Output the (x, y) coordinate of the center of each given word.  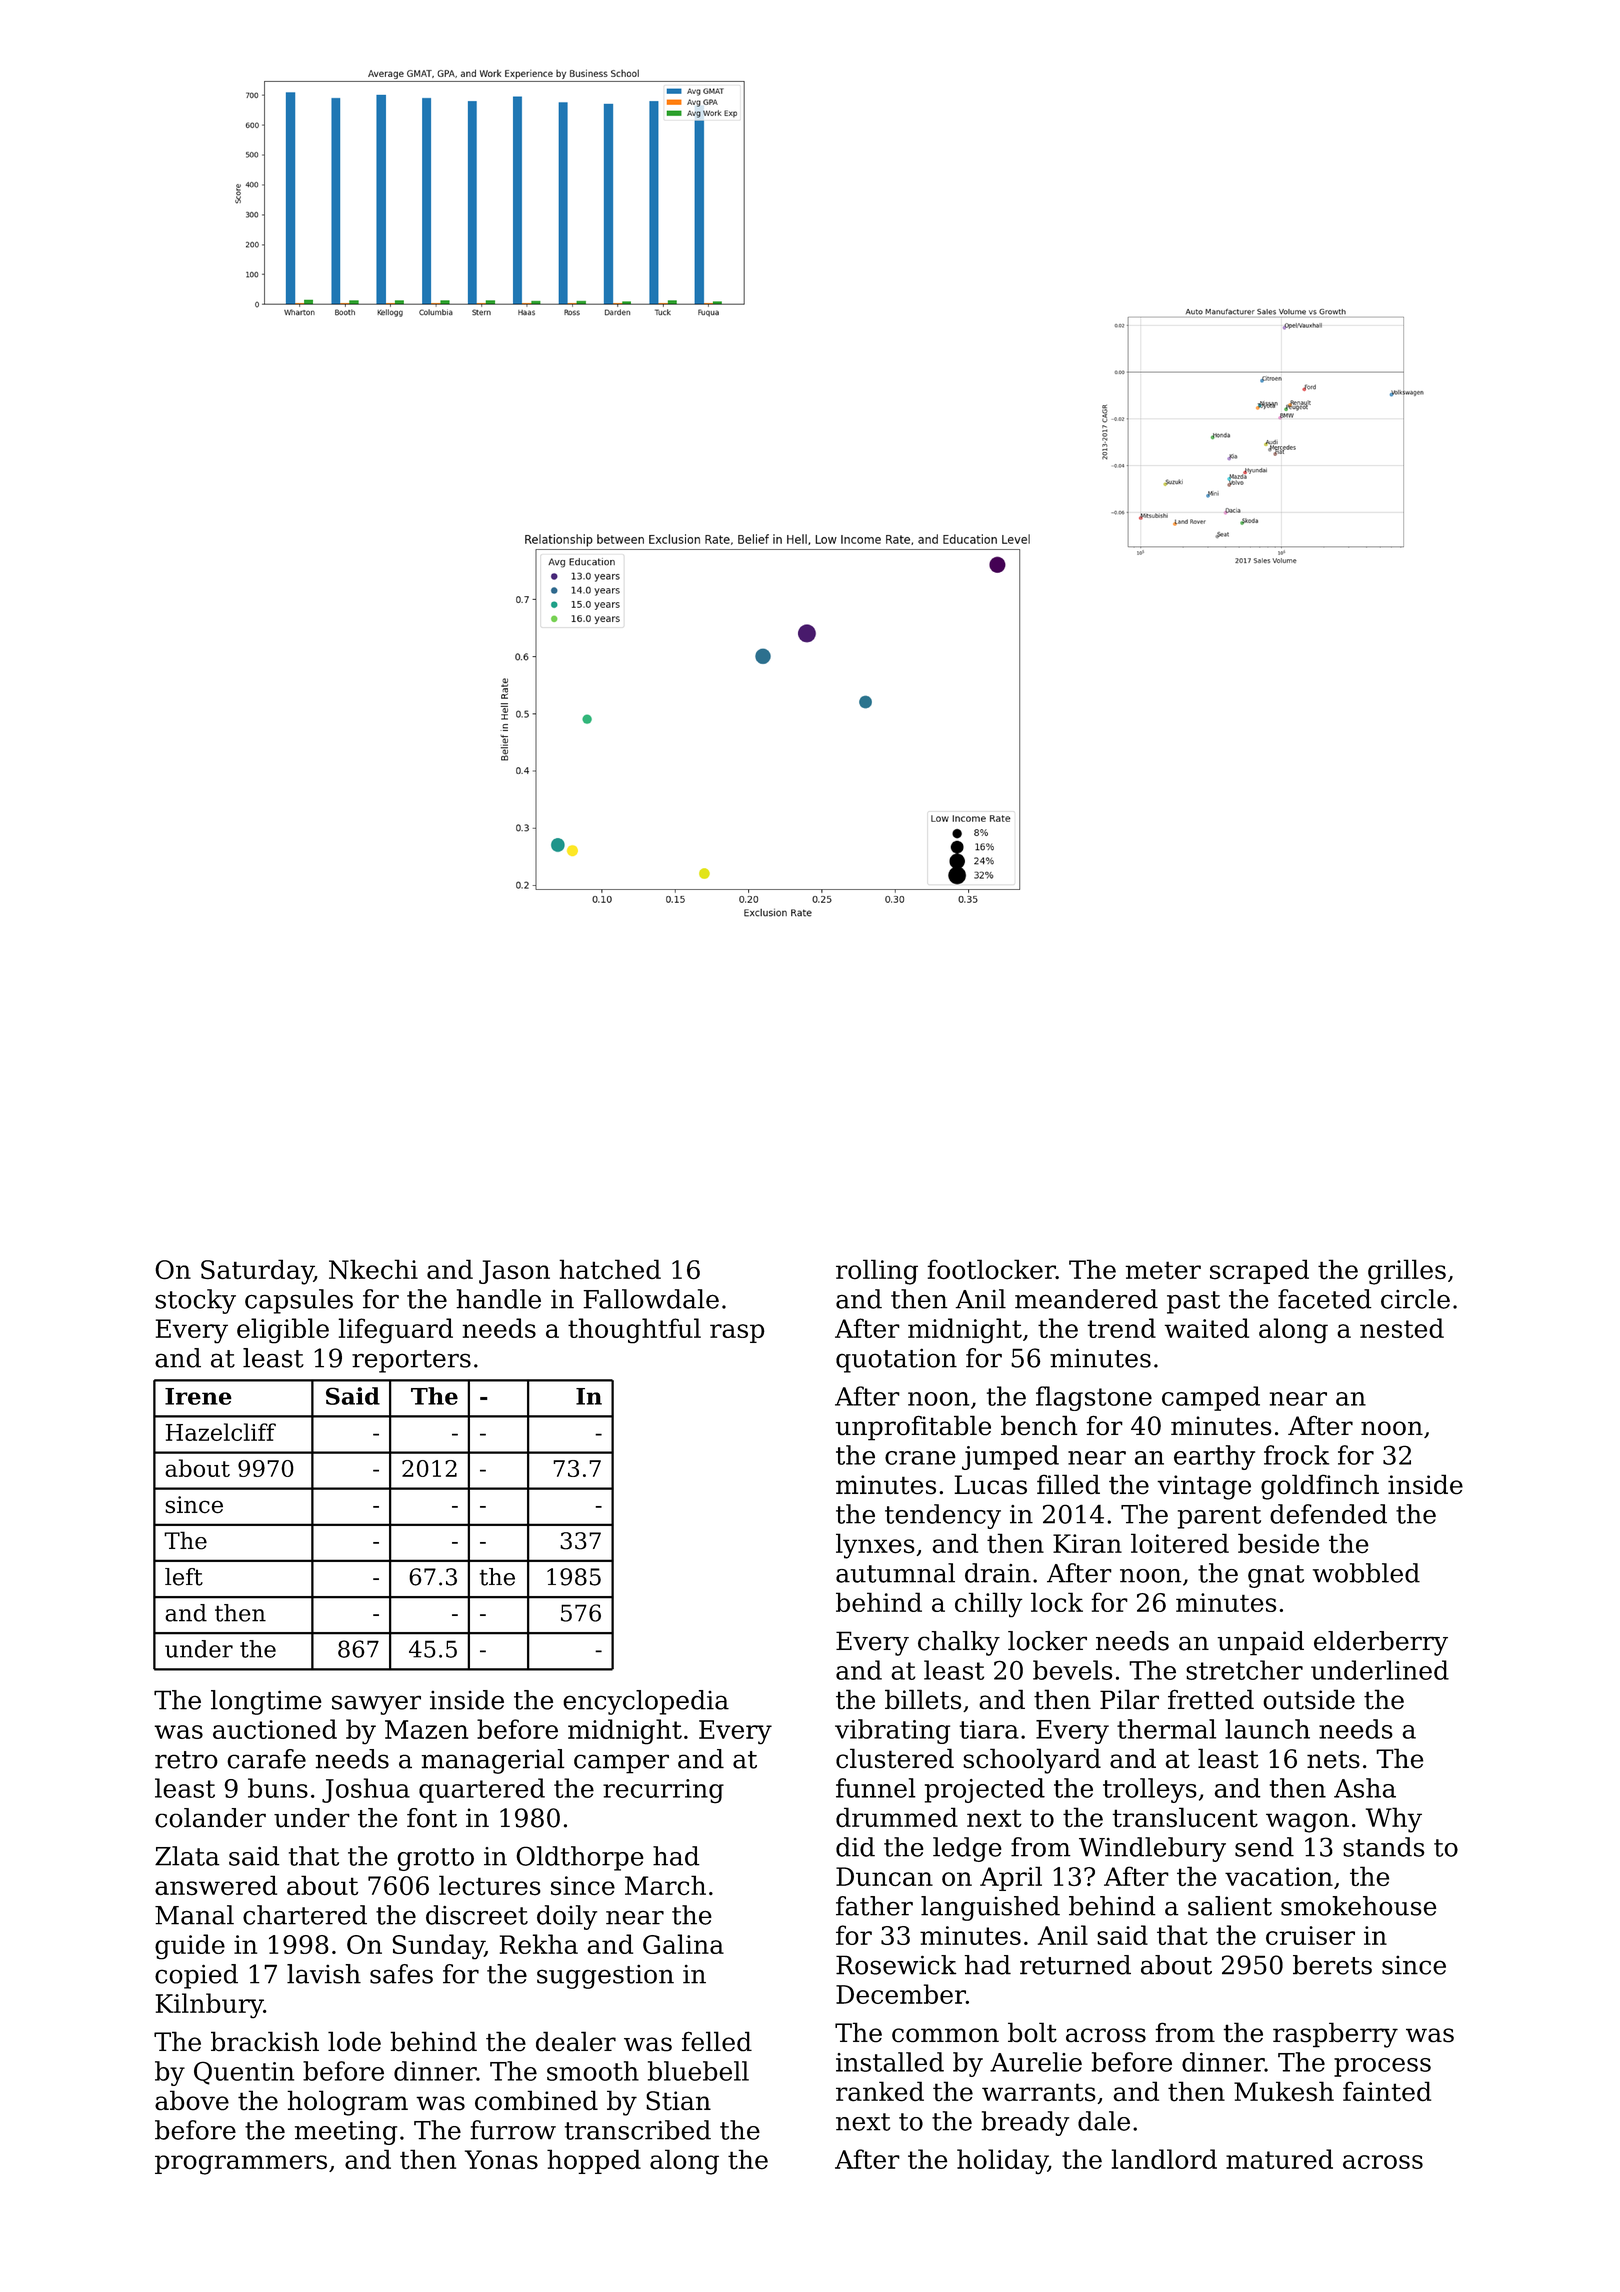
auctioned (275, 1729)
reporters (411, 1361)
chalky (959, 1643)
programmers (241, 2165)
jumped (1010, 1457)
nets (1333, 1759)
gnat (1276, 1576)
